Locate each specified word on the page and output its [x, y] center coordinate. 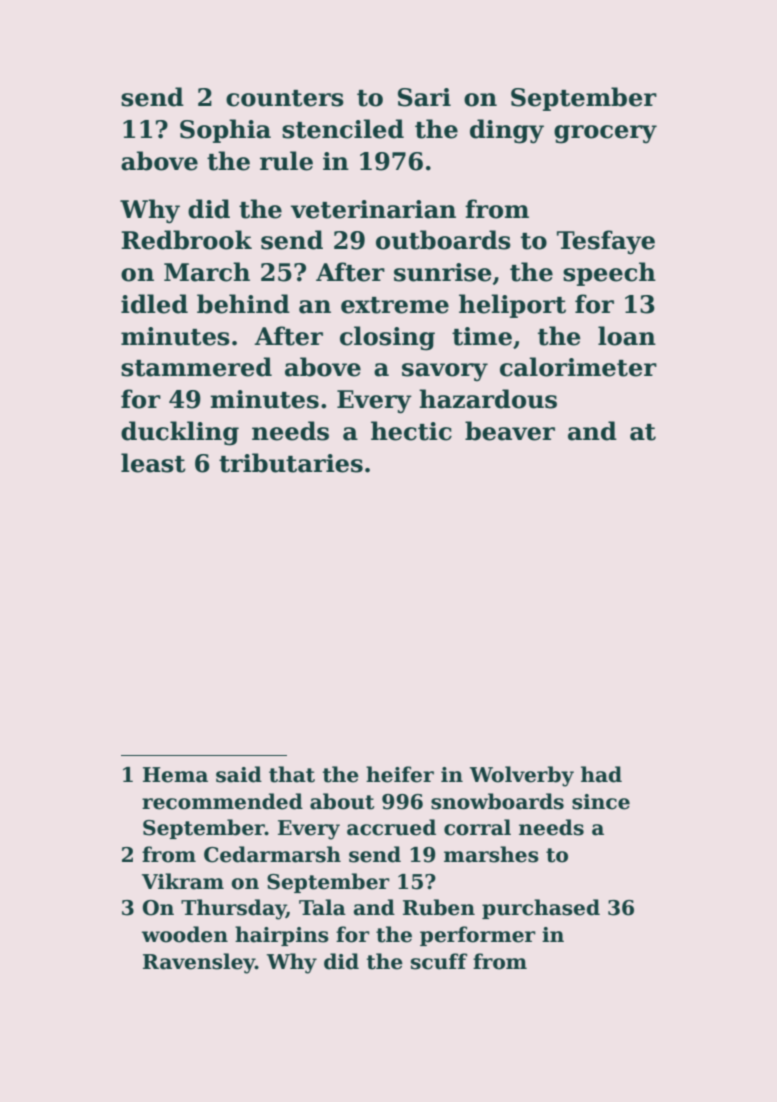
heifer [400, 774]
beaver [510, 431]
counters [285, 98]
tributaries [291, 463]
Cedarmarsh [272, 854]
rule [286, 161]
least [153, 463]
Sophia [225, 131]
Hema [175, 775]
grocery [605, 134]
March [207, 272]
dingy [507, 131]
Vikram [183, 881]
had [601, 774]
